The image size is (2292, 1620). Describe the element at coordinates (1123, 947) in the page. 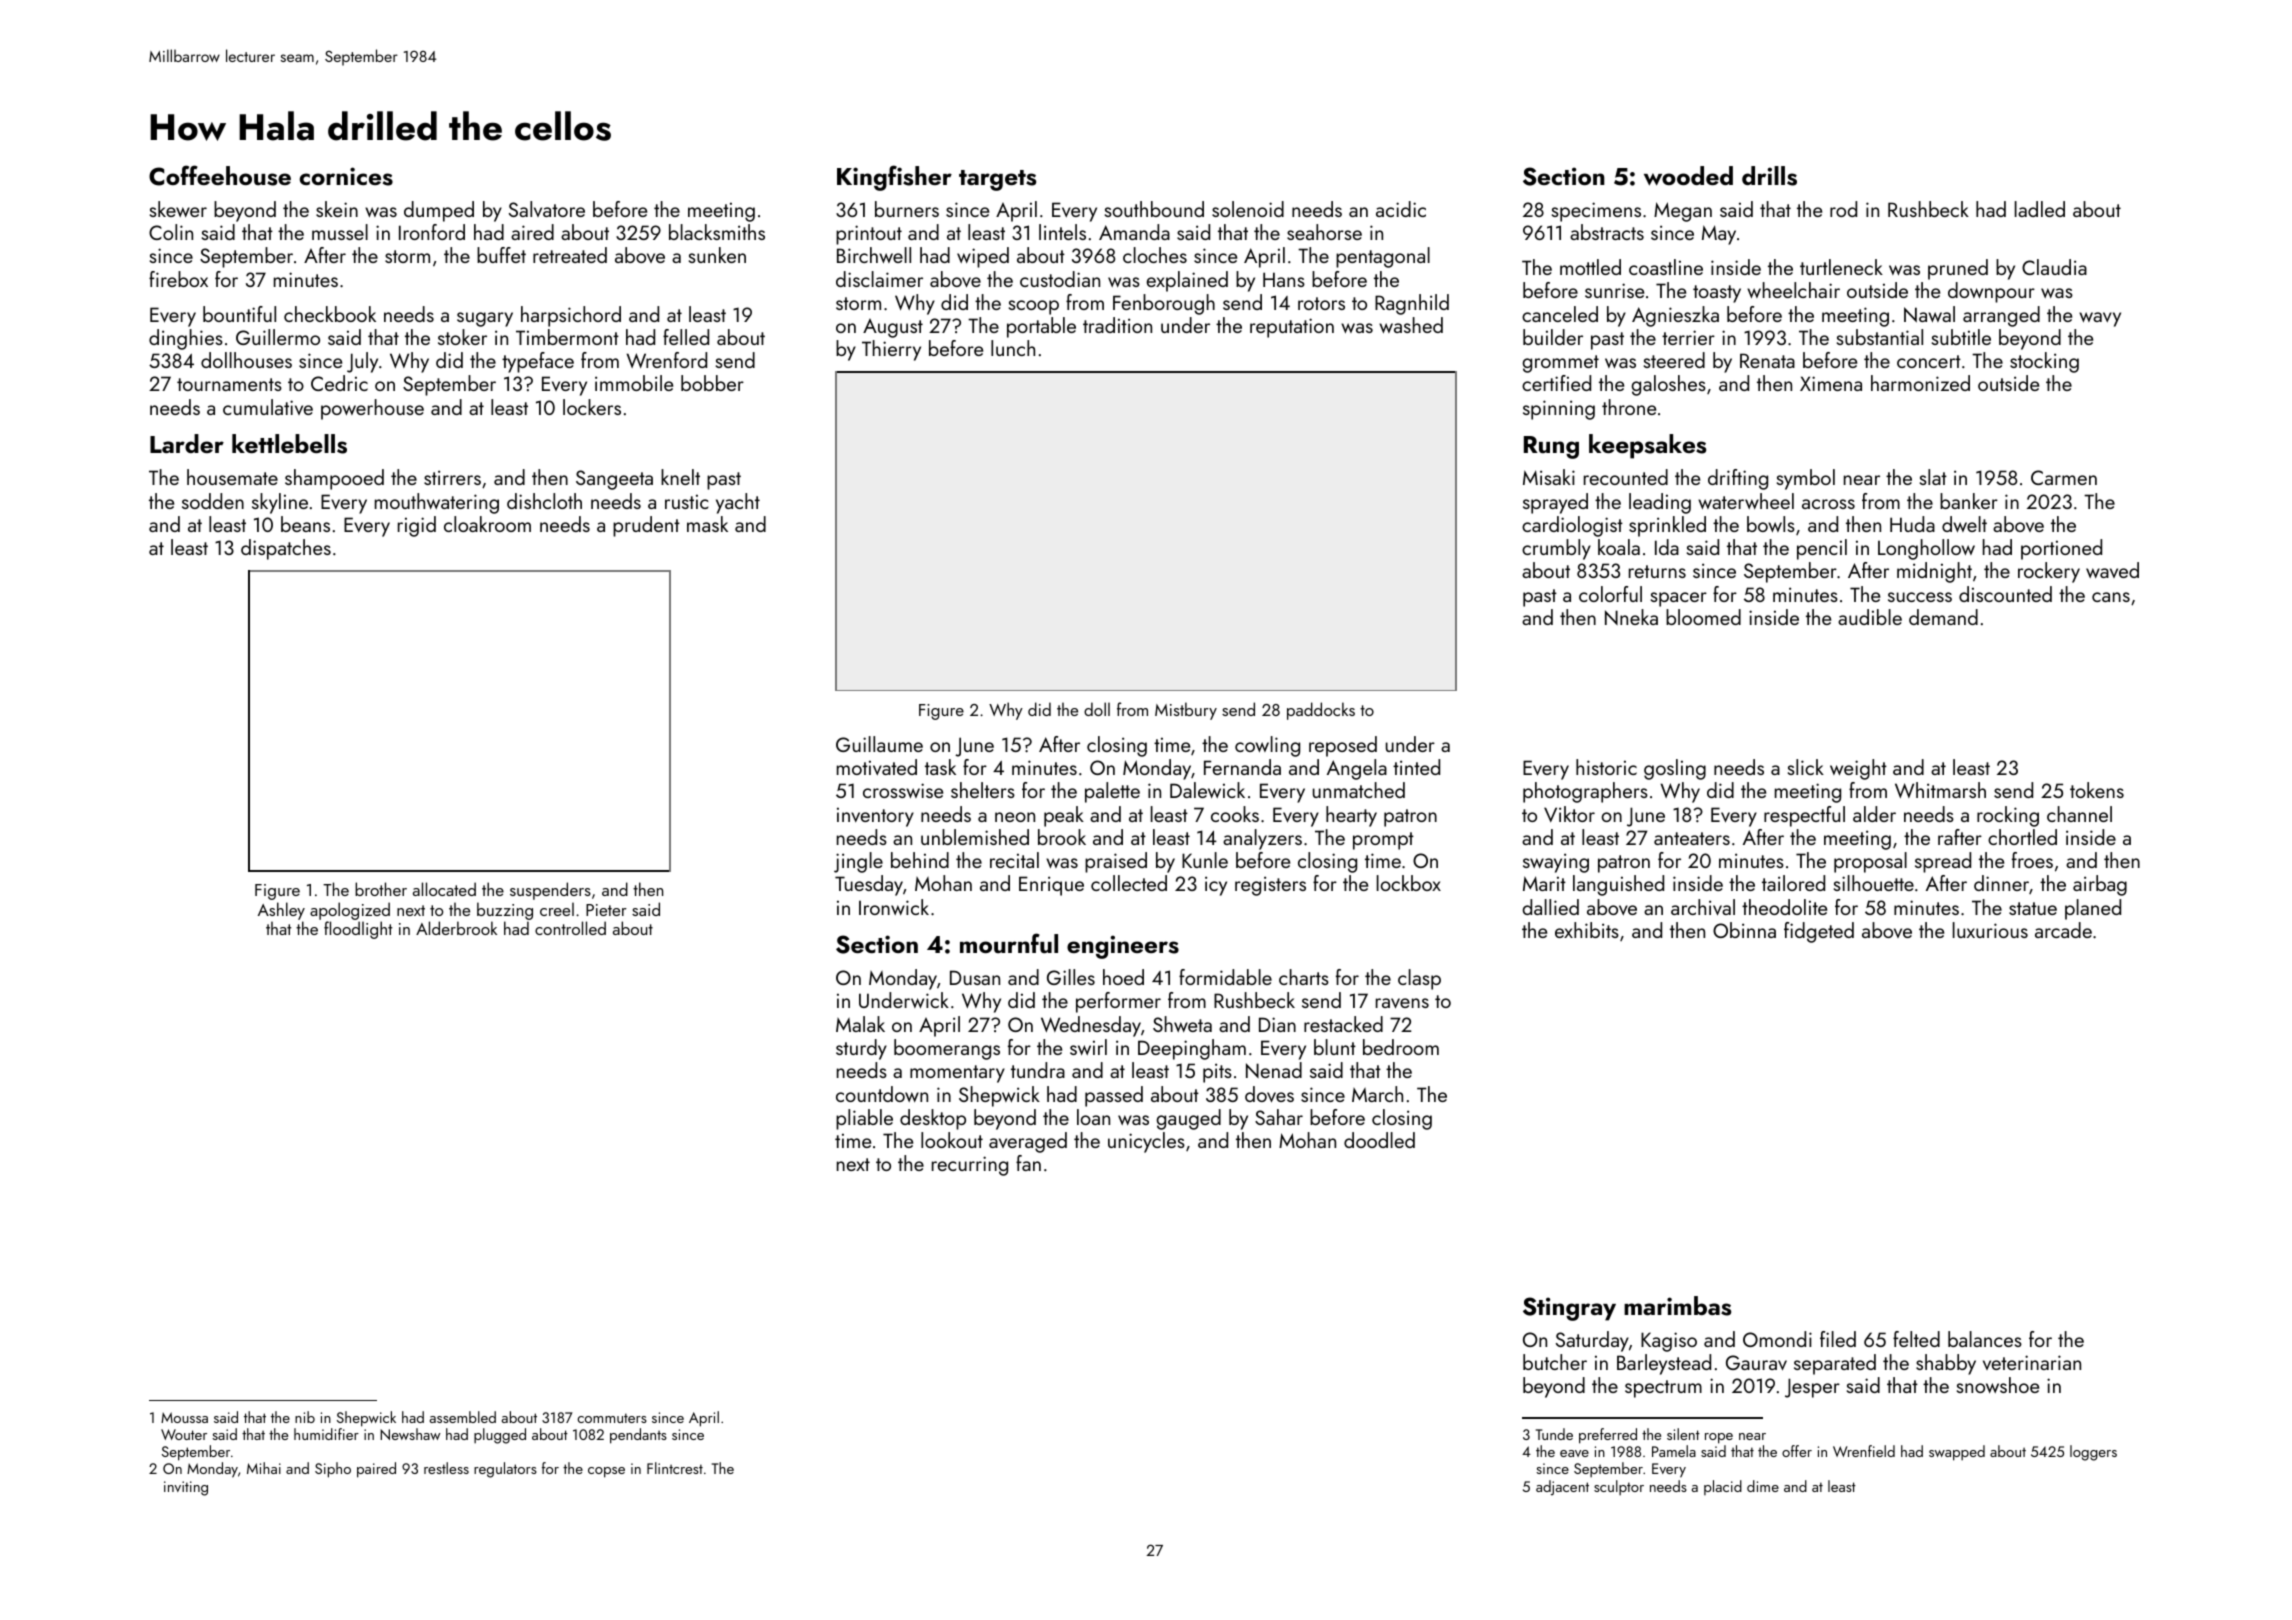

I see `engineers` at that location.
